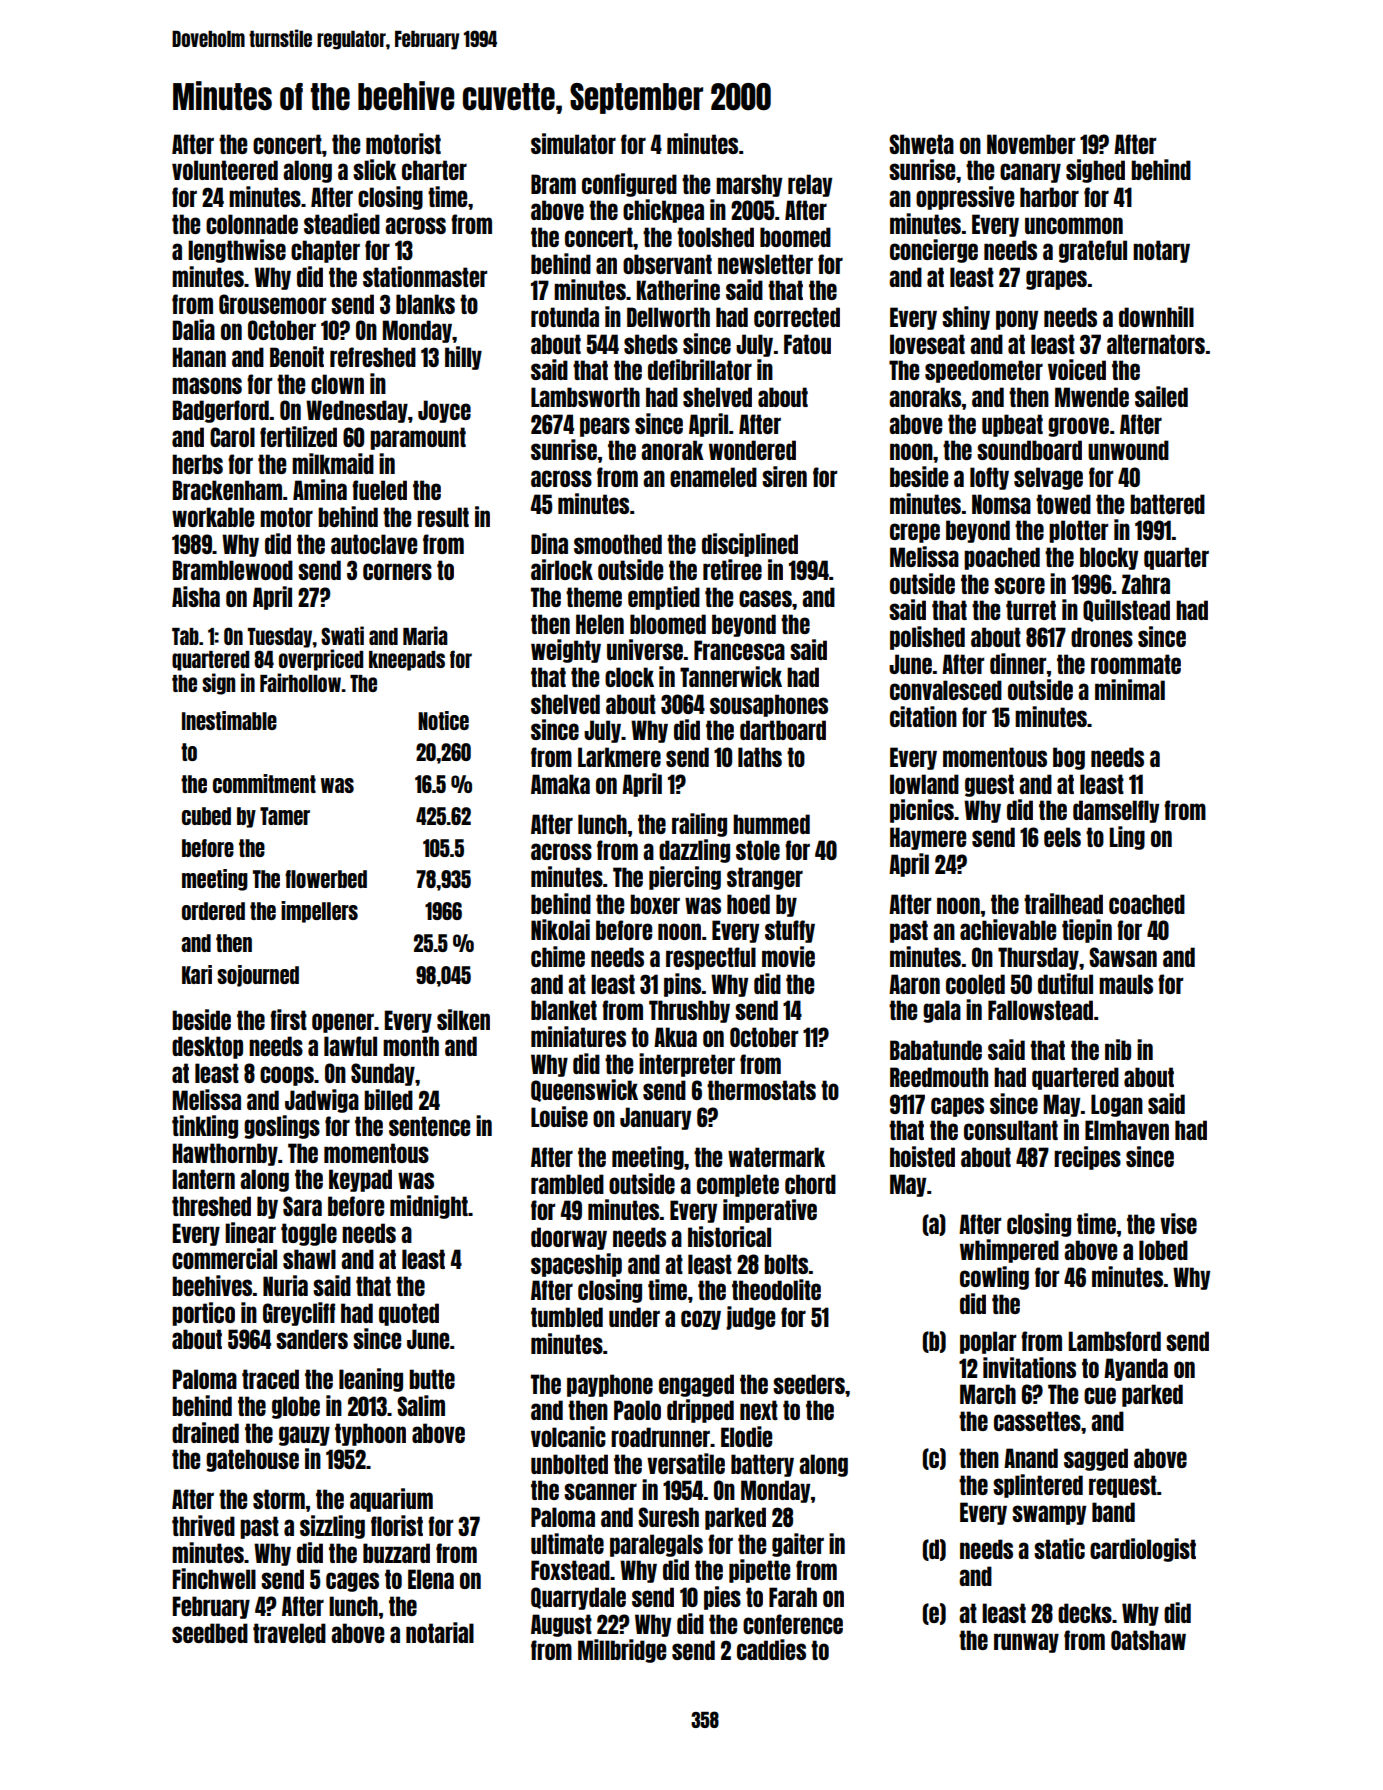  I want to click on damselfly, so click(1116, 811).
